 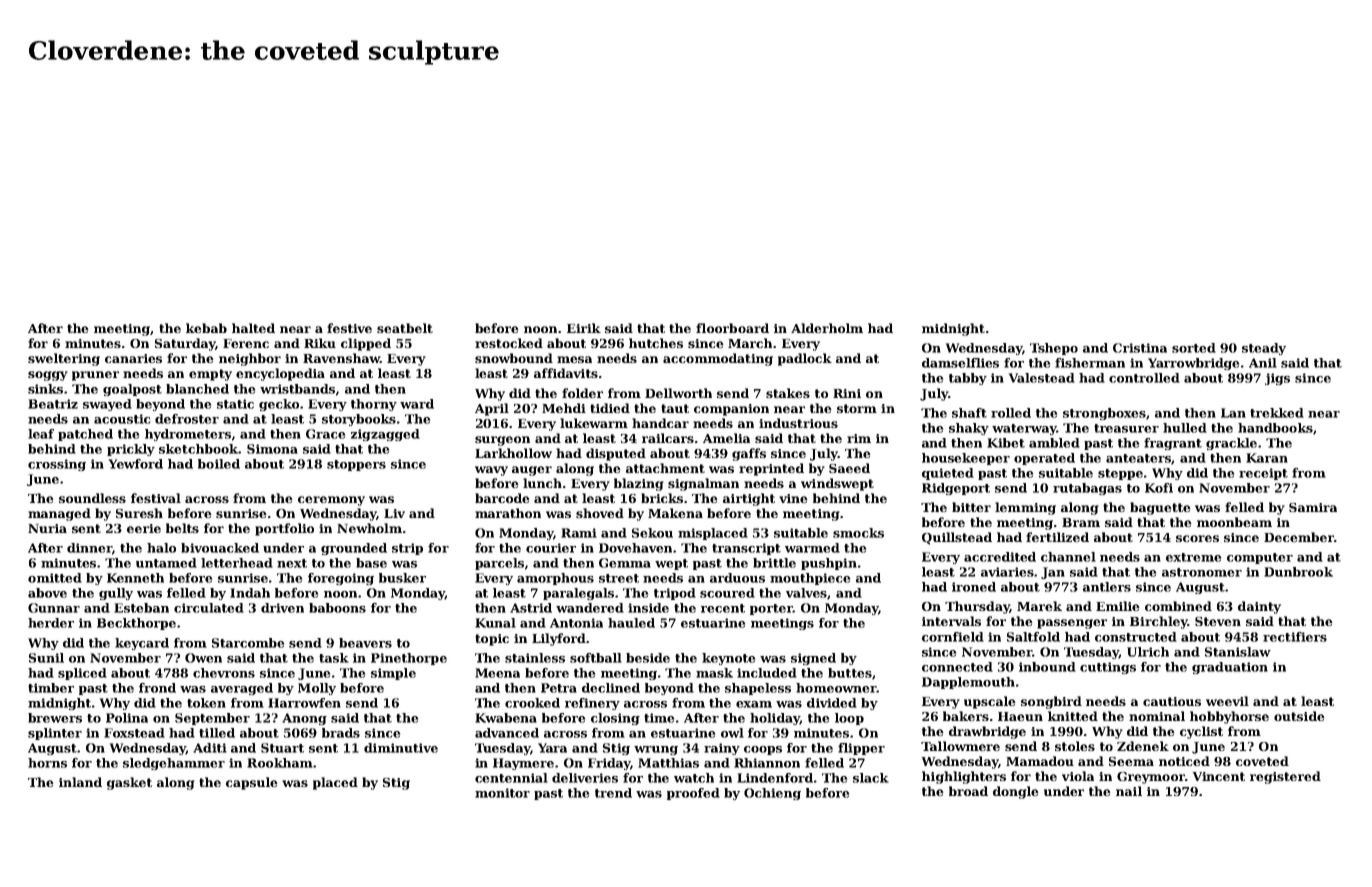 I want to click on Yarrowbridge, so click(x=1193, y=364).
